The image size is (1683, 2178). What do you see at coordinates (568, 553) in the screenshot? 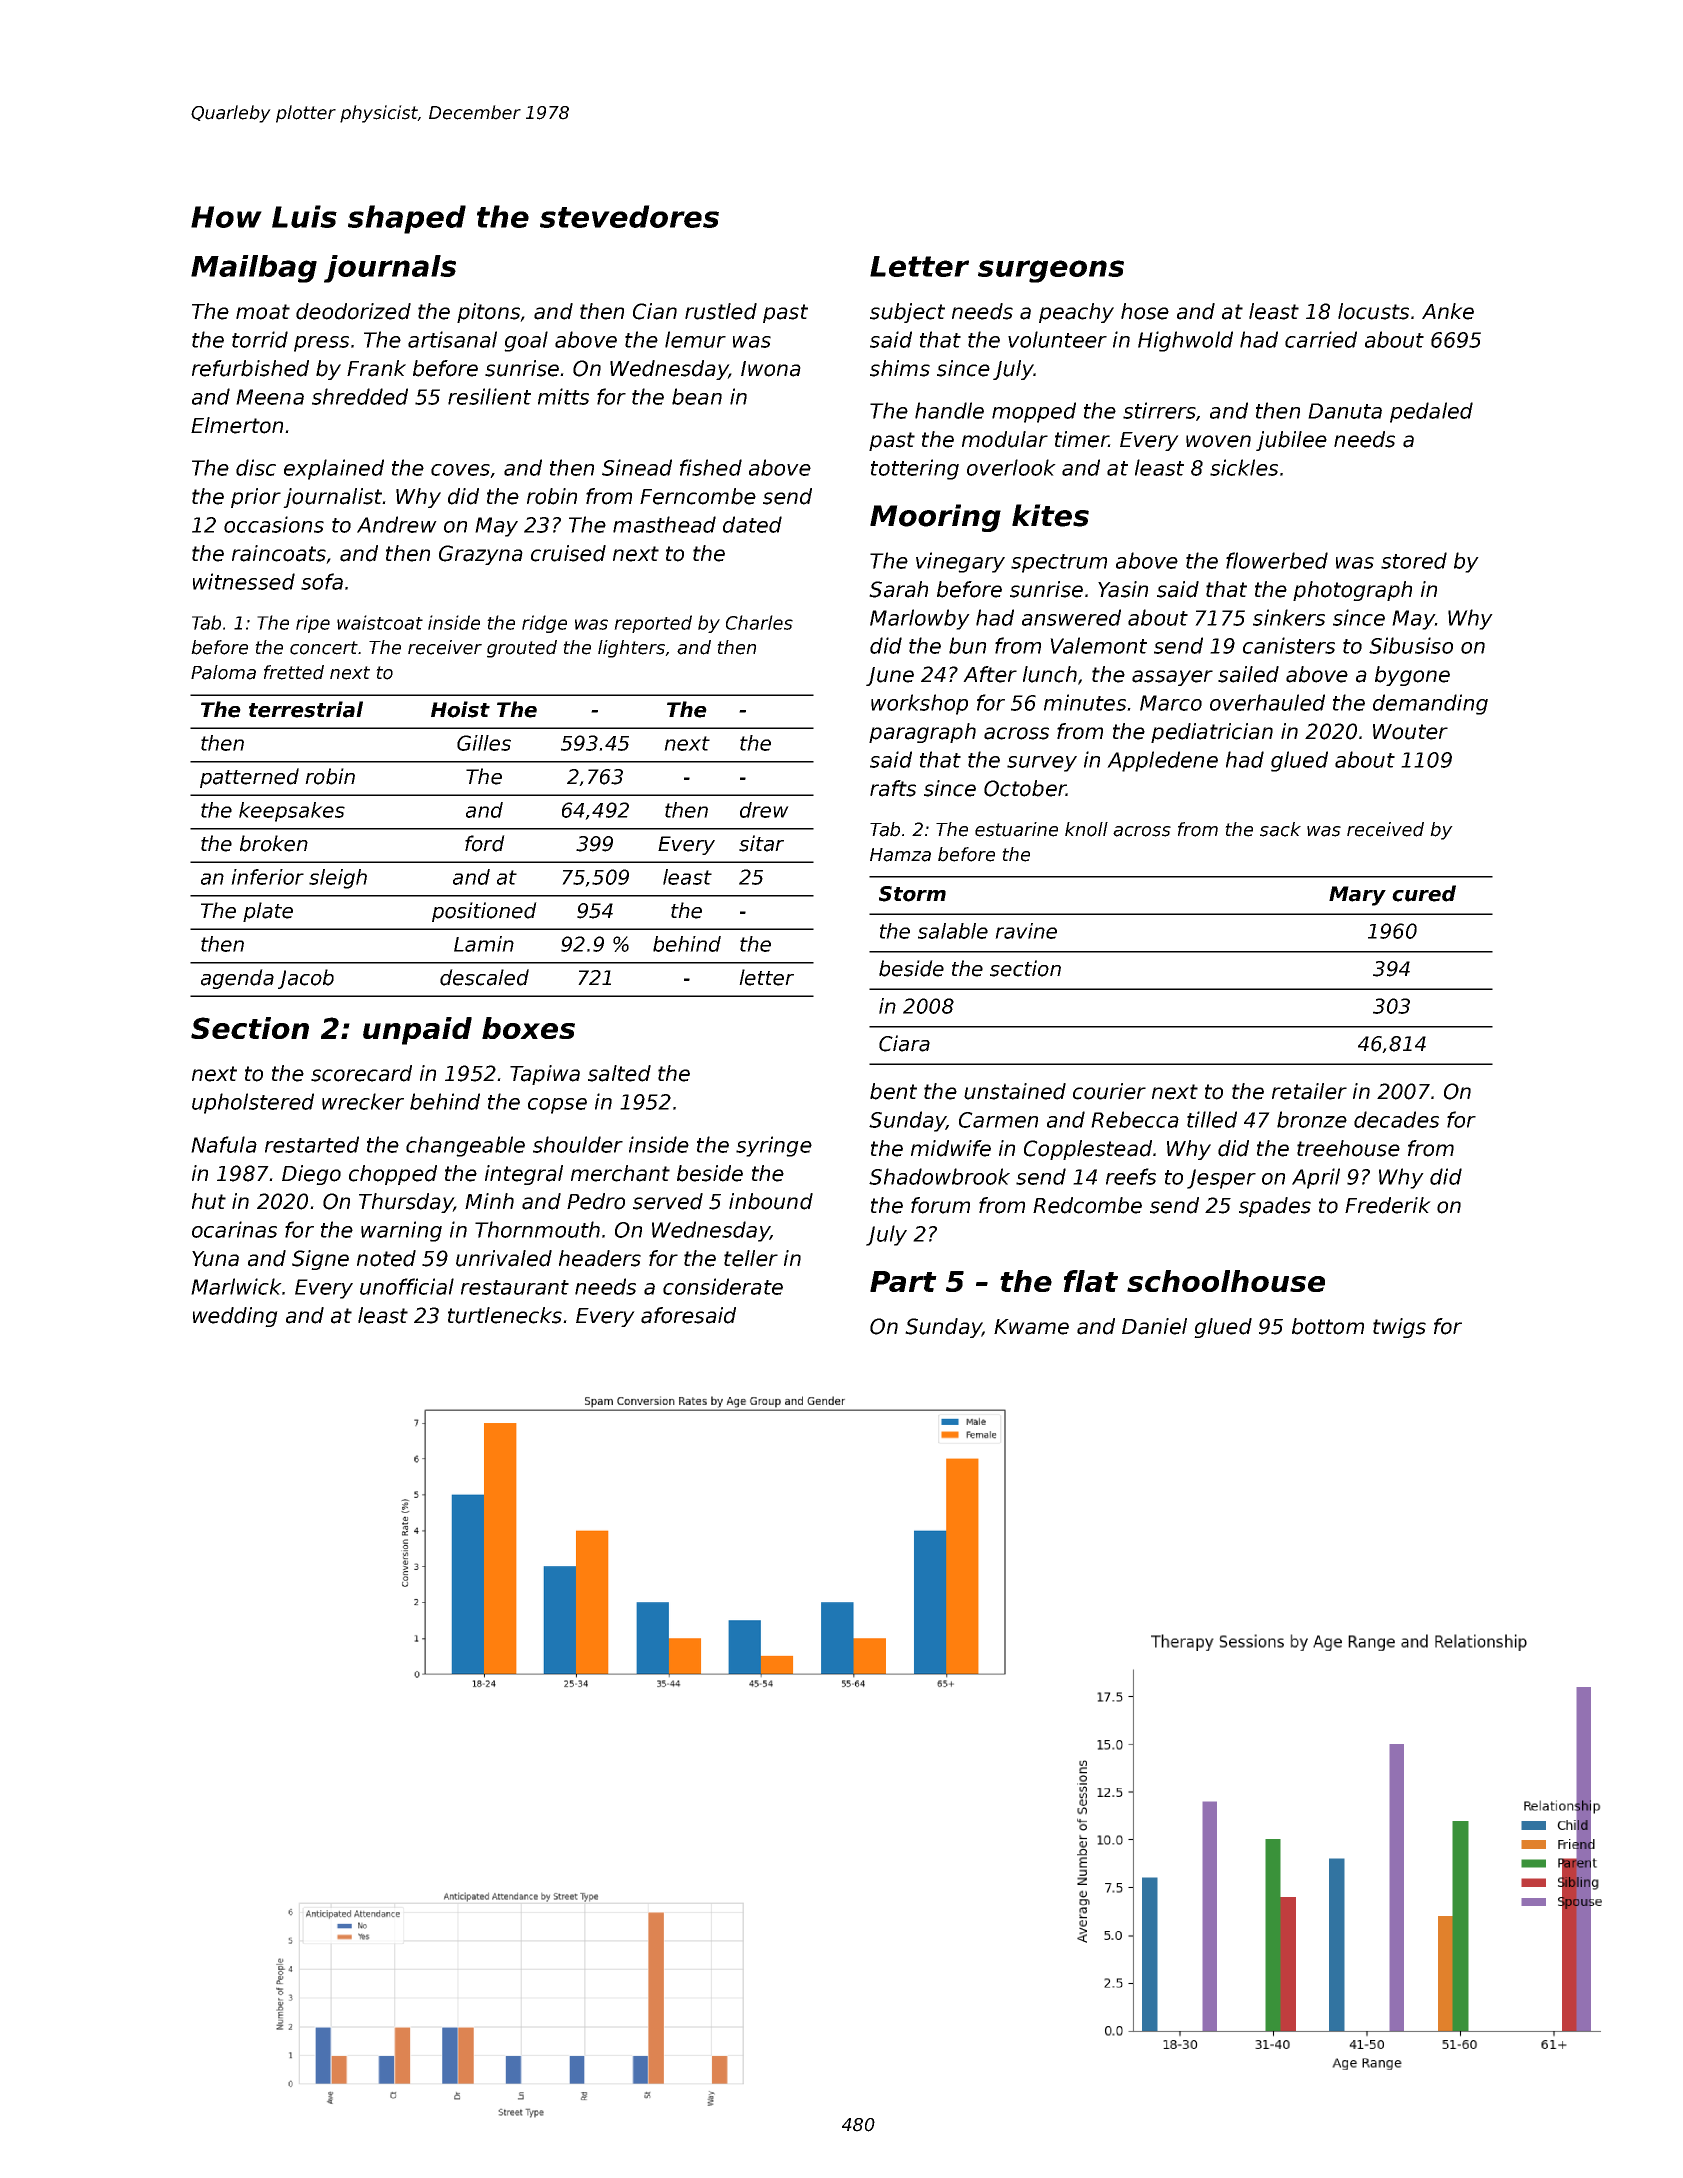
I see `cruised` at bounding box center [568, 553].
